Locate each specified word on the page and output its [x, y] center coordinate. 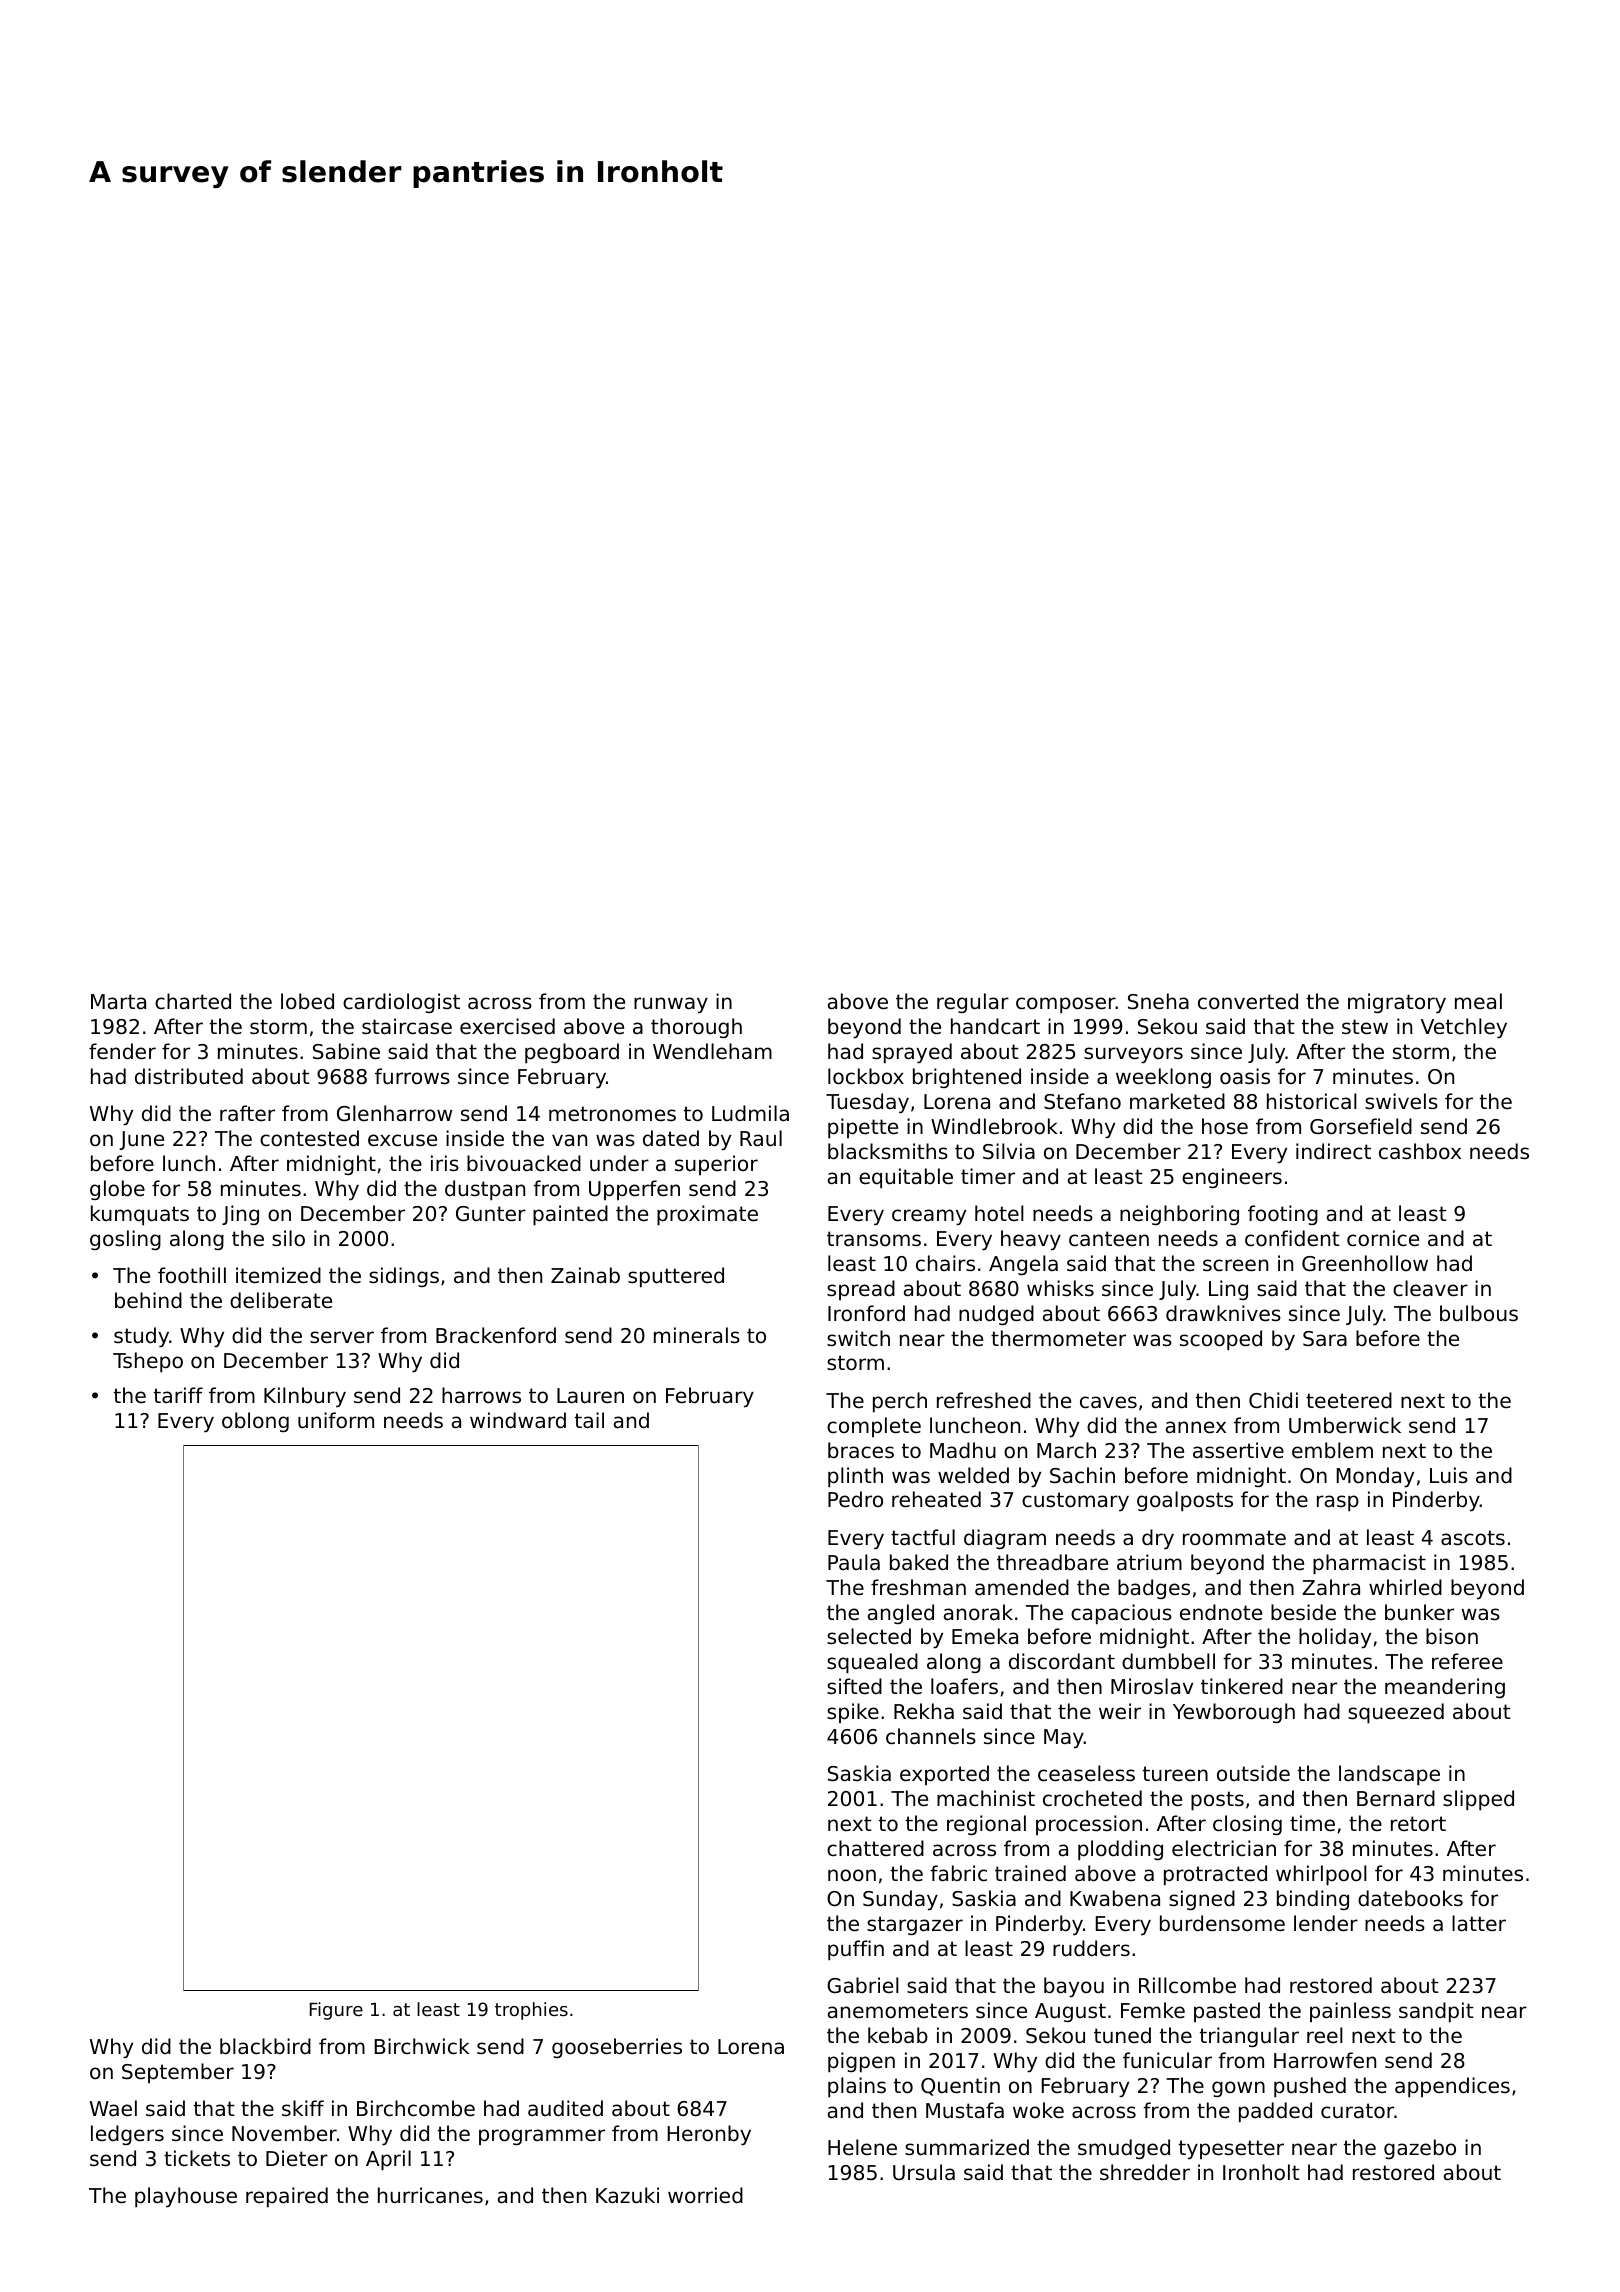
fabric [958, 1873]
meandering [1445, 1688]
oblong [255, 1422]
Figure [336, 2011]
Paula [854, 1562]
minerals [697, 1335]
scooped [1221, 1340]
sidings [404, 1277]
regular [973, 1003]
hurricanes [430, 2195]
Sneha [1158, 1001]
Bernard [1396, 1798]
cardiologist [401, 1003]
